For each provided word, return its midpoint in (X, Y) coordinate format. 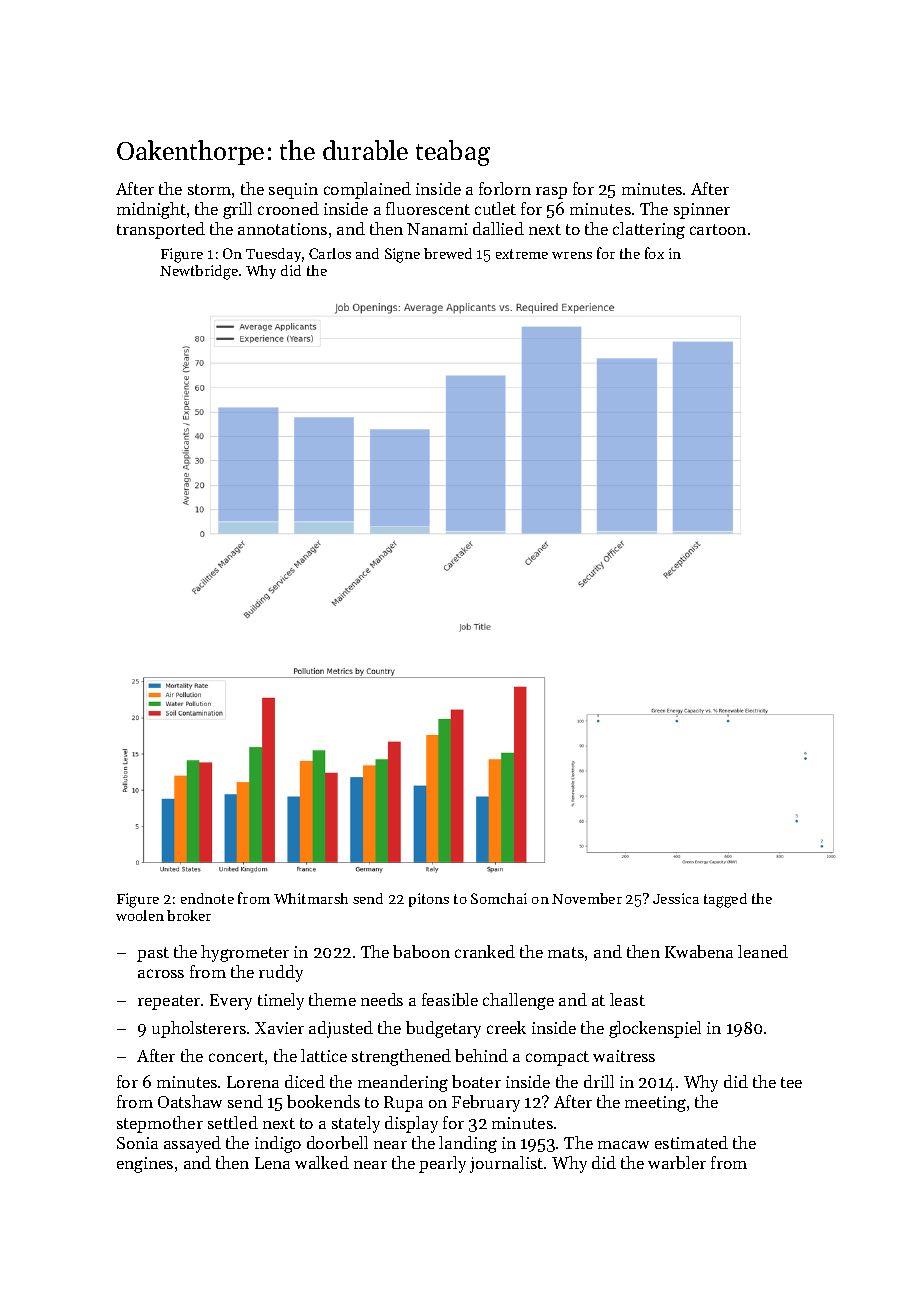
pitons (429, 900)
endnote (207, 898)
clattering (649, 230)
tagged (725, 900)
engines (145, 1165)
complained (367, 190)
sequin (293, 191)
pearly (442, 1164)
